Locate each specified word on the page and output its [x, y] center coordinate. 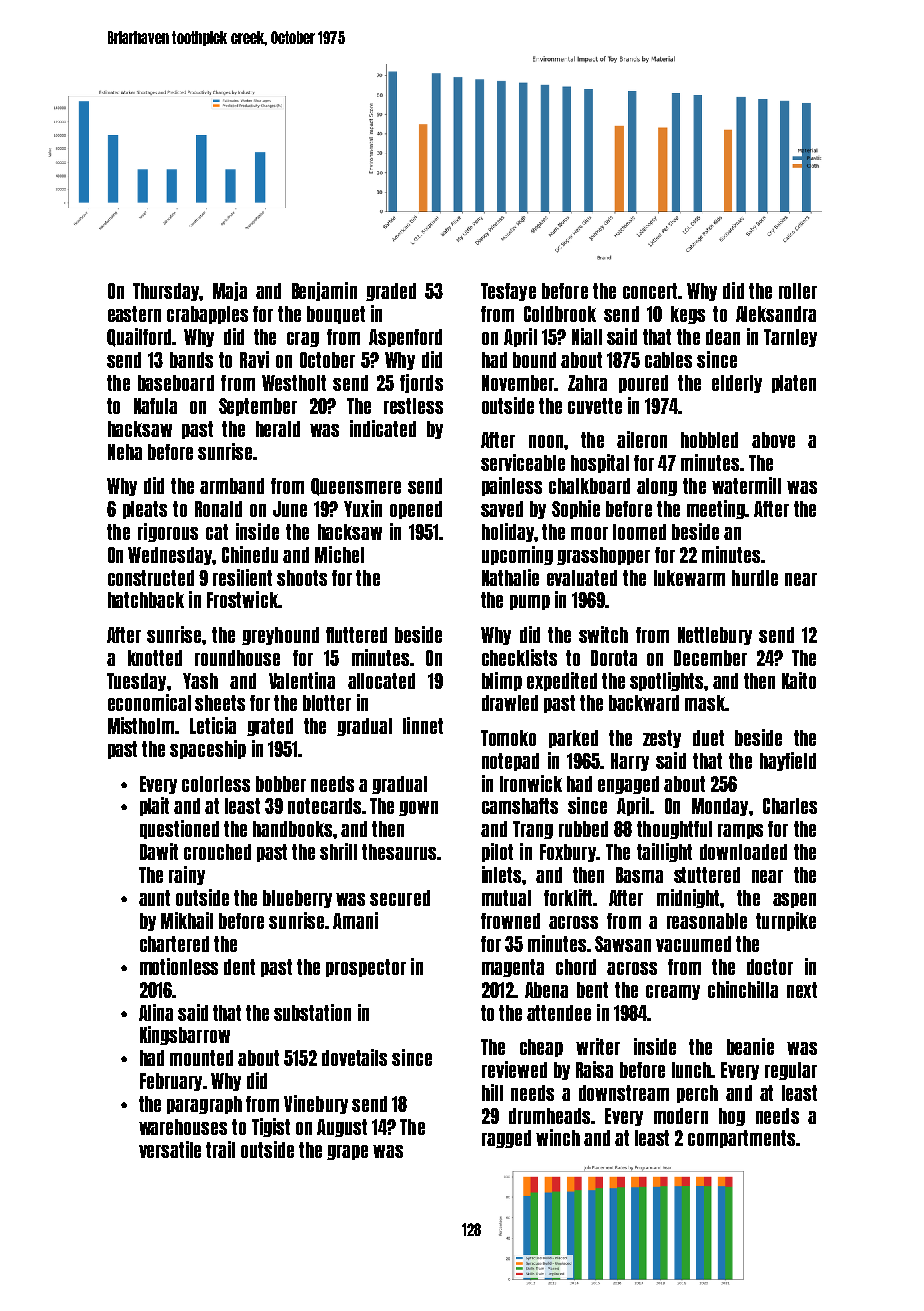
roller [798, 291]
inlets [501, 874]
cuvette [595, 406]
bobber [281, 784]
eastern [134, 314]
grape [347, 1152]
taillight [664, 852]
